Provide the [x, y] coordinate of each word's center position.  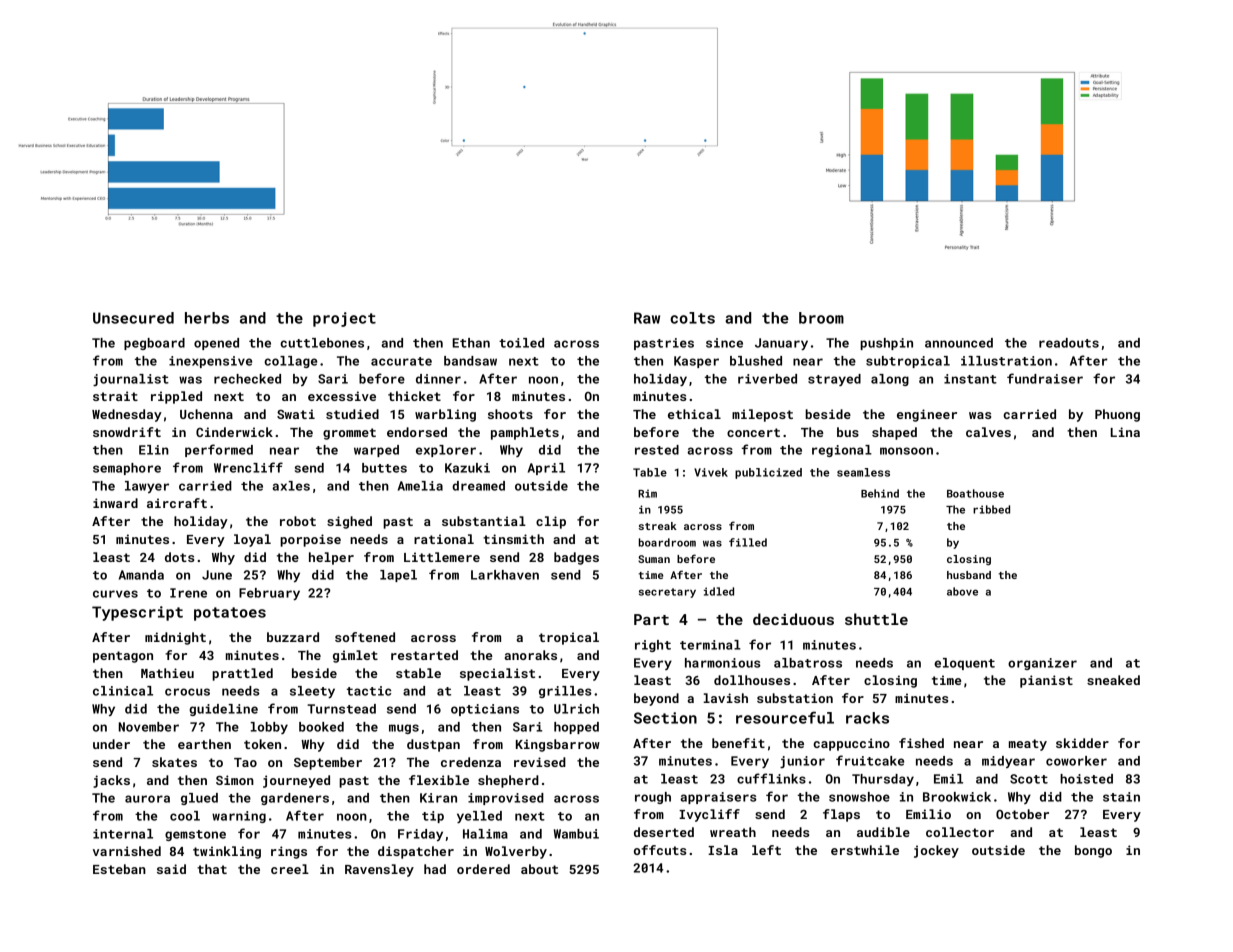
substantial [484, 521]
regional [842, 451]
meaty [1028, 745]
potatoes [230, 614]
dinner [438, 379]
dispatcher [416, 852]
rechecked [247, 379]
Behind [880, 493]
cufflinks [771, 778]
